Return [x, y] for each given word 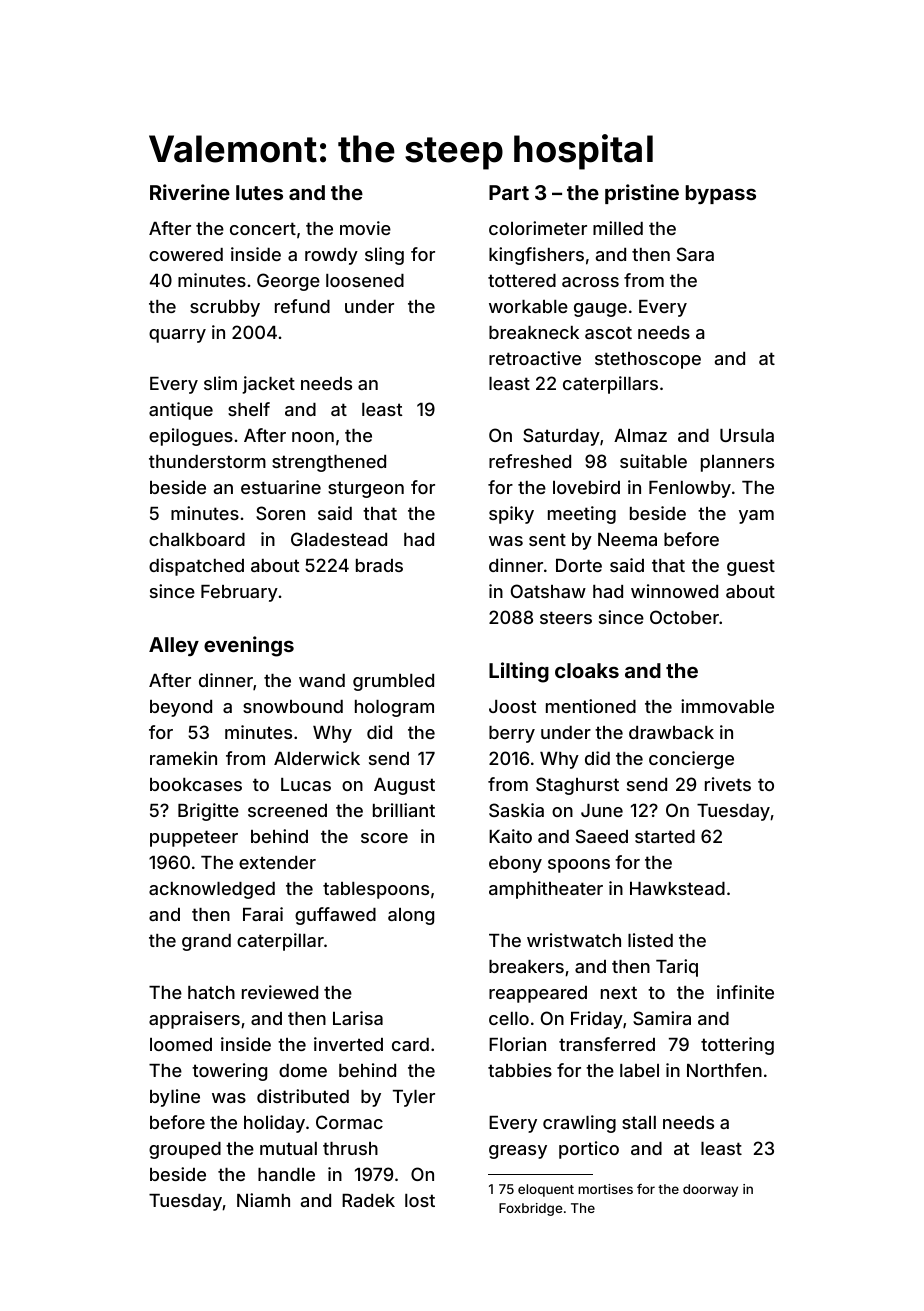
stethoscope [648, 360]
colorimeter [538, 228]
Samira [662, 1018]
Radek [368, 1200]
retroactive [535, 358]
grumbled [393, 682]
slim [220, 383]
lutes [259, 192]
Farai [263, 914]
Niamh [263, 1200]
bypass [721, 194]
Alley [174, 646]
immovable [727, 706]
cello [509, 1018]
